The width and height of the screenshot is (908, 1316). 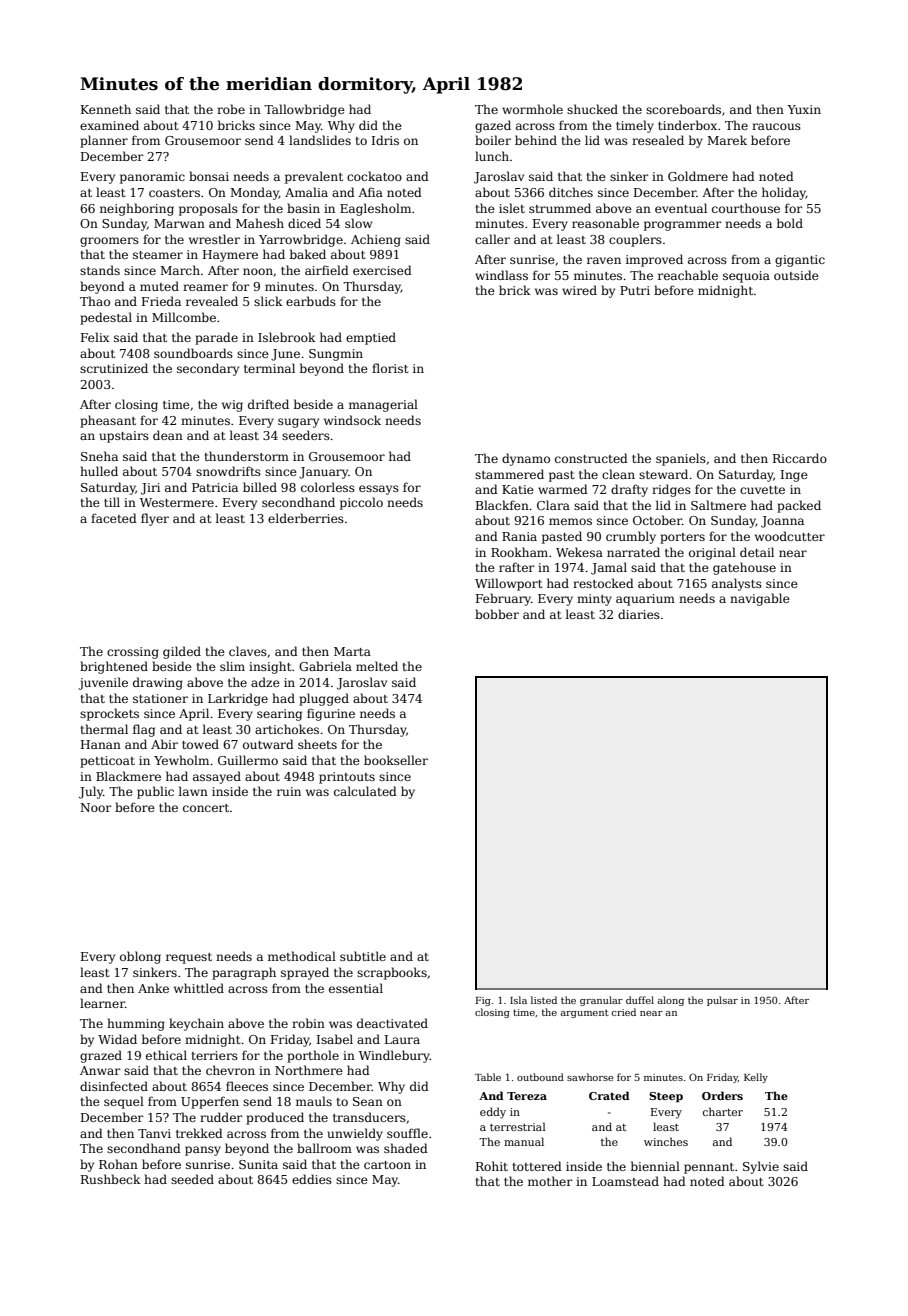 What do you see at coordinates (532, 109) in the screenshot?
I see `wormhole` at bounding box center [532, 109].
